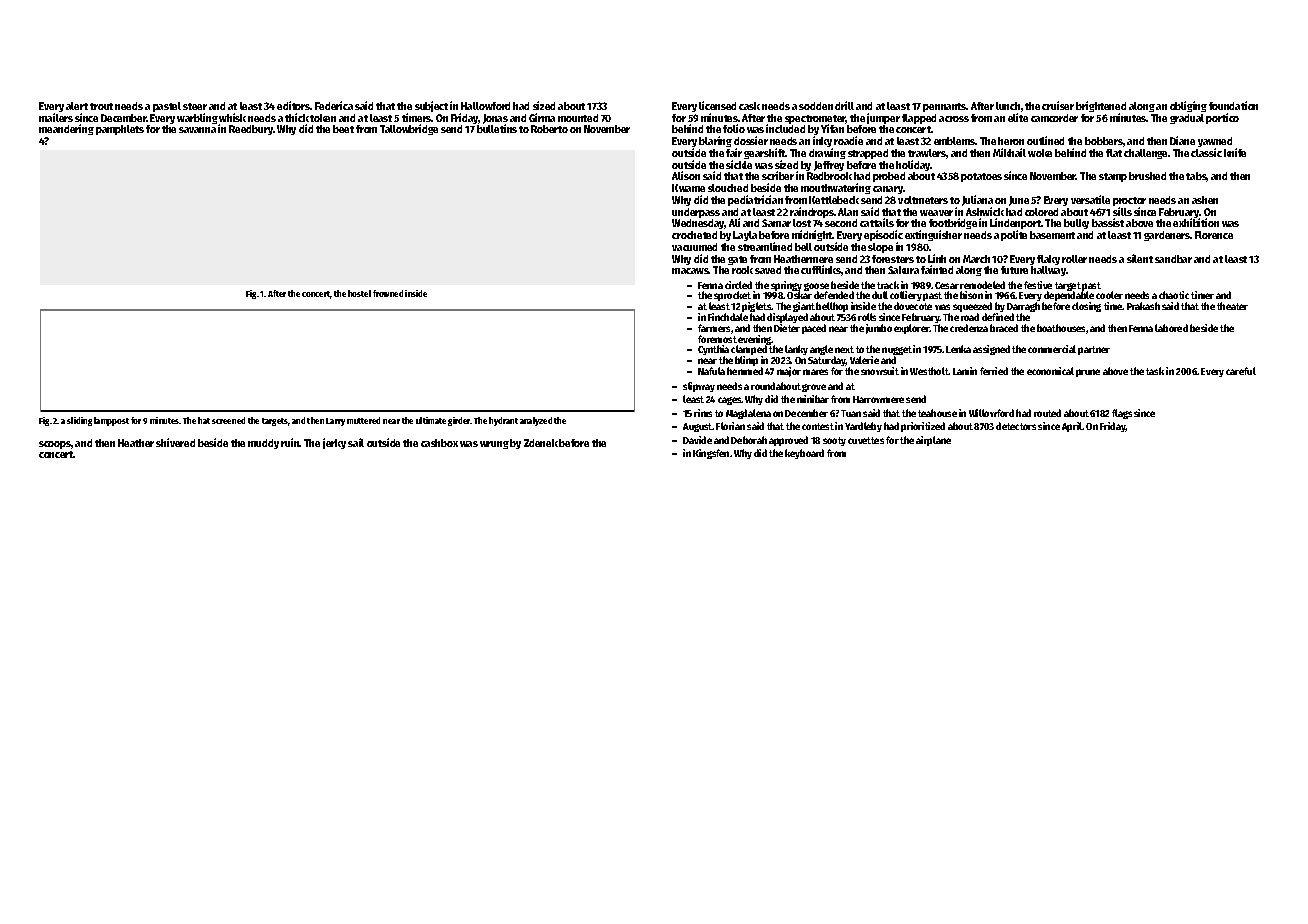 The width and height of the page is (1308, 924). What do you see at coordinates (893, 259) in the page?
I see `foresters` at bounding box center [893, 259].
